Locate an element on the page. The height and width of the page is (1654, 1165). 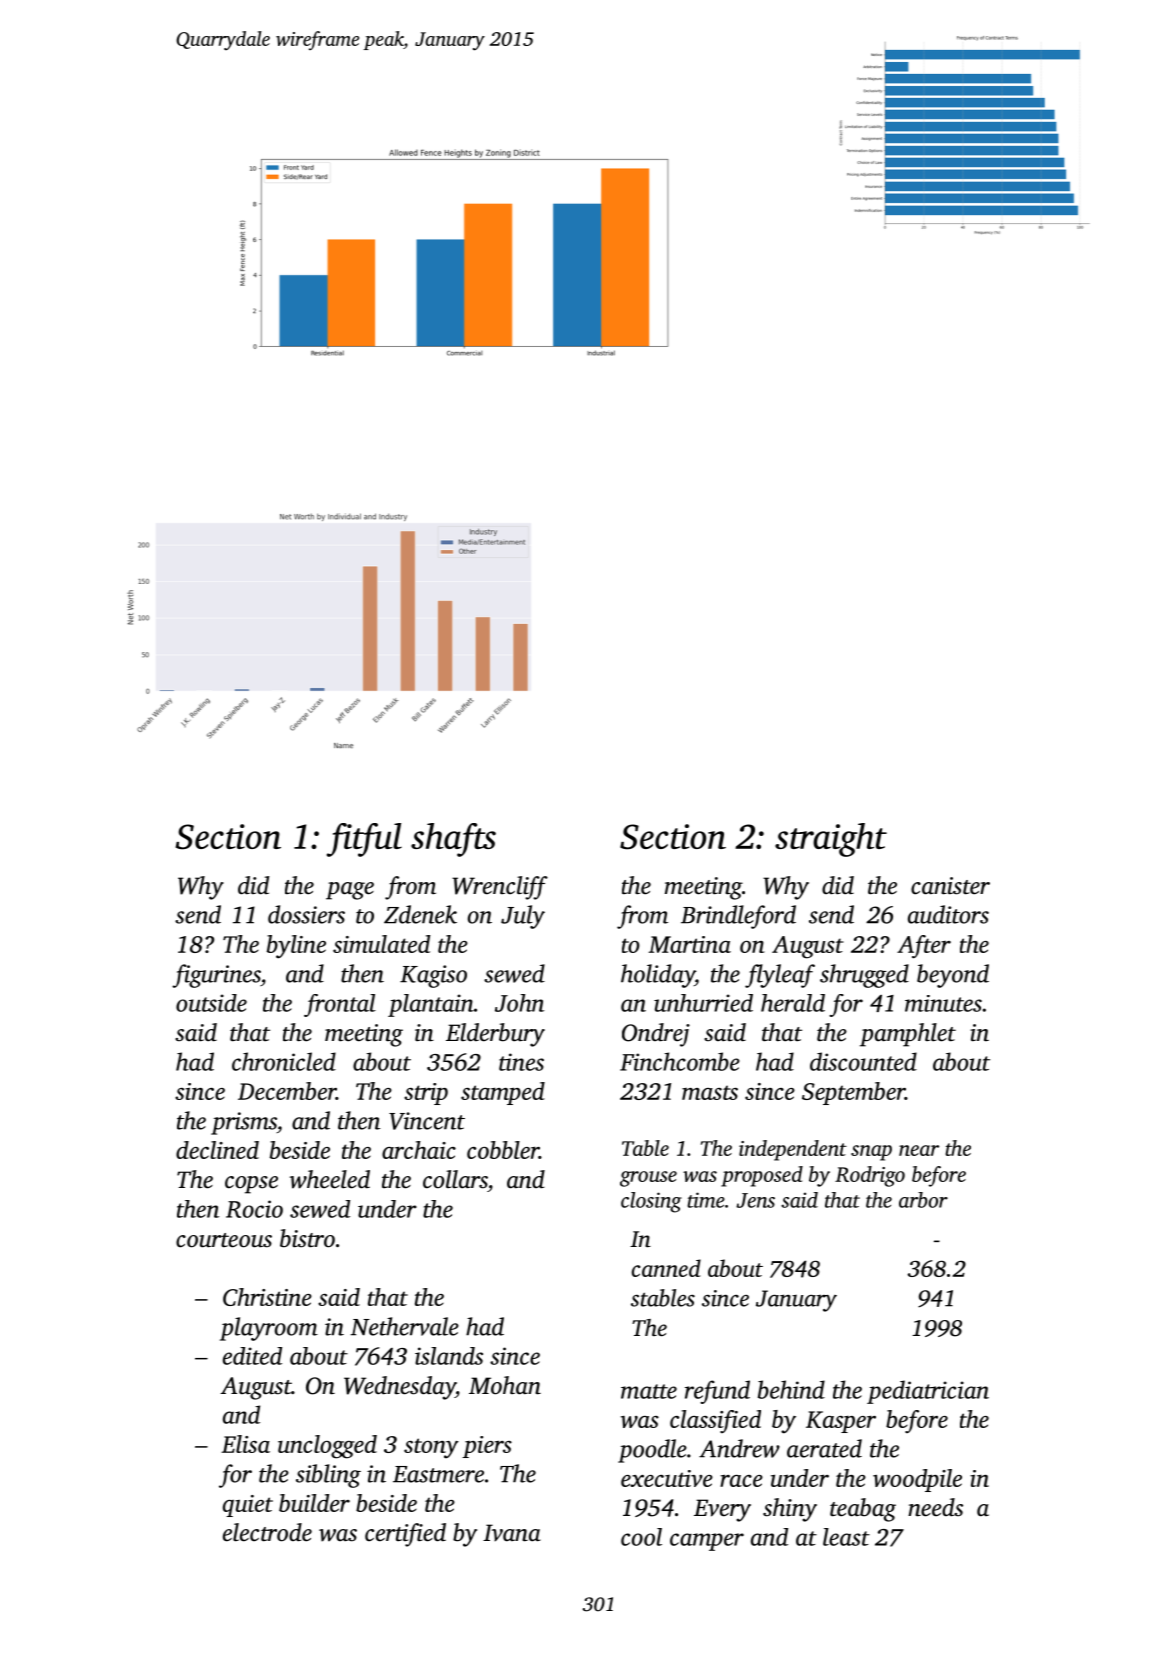
canister is located at coordinates (950, 886).
